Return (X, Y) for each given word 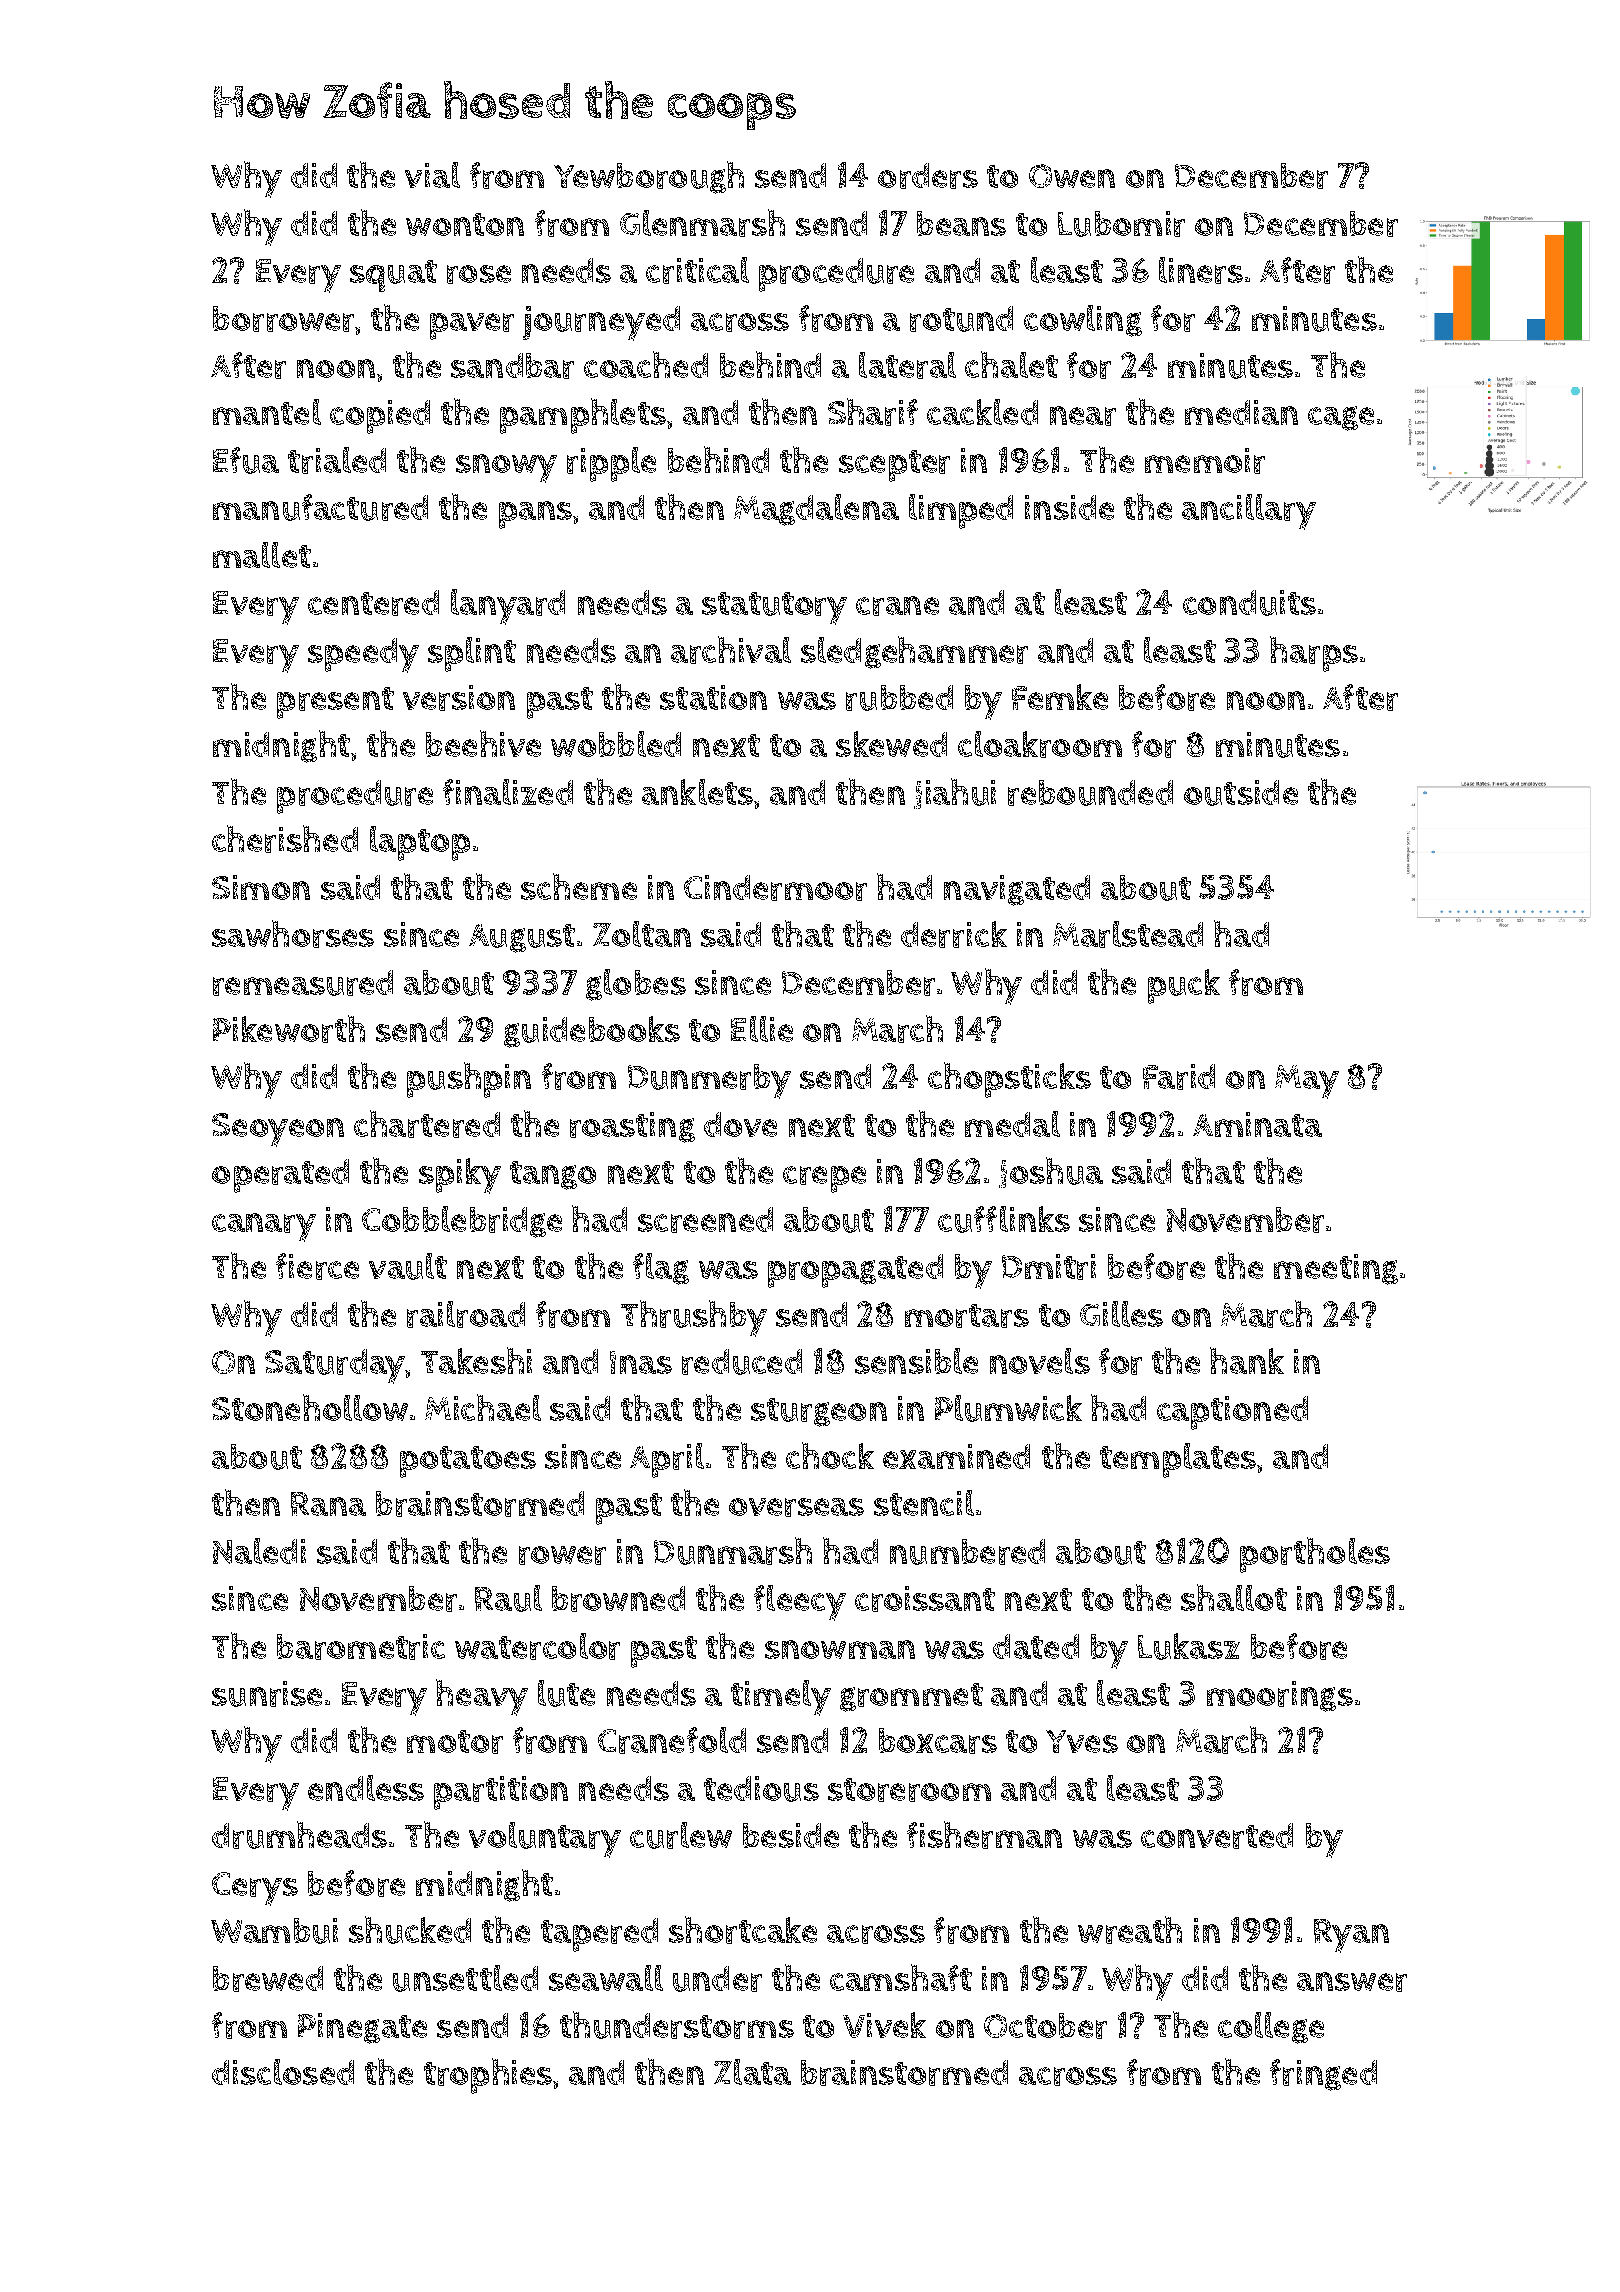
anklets (697, 792)
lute (566, 1693)
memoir (1205, 461)
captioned (1232, 1413)
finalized (508, 792)
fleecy (800, 1603)
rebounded (1090, 793)
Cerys (255, 1889)
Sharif (873, 412)
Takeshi (476, 1360)
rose (479, 274)
